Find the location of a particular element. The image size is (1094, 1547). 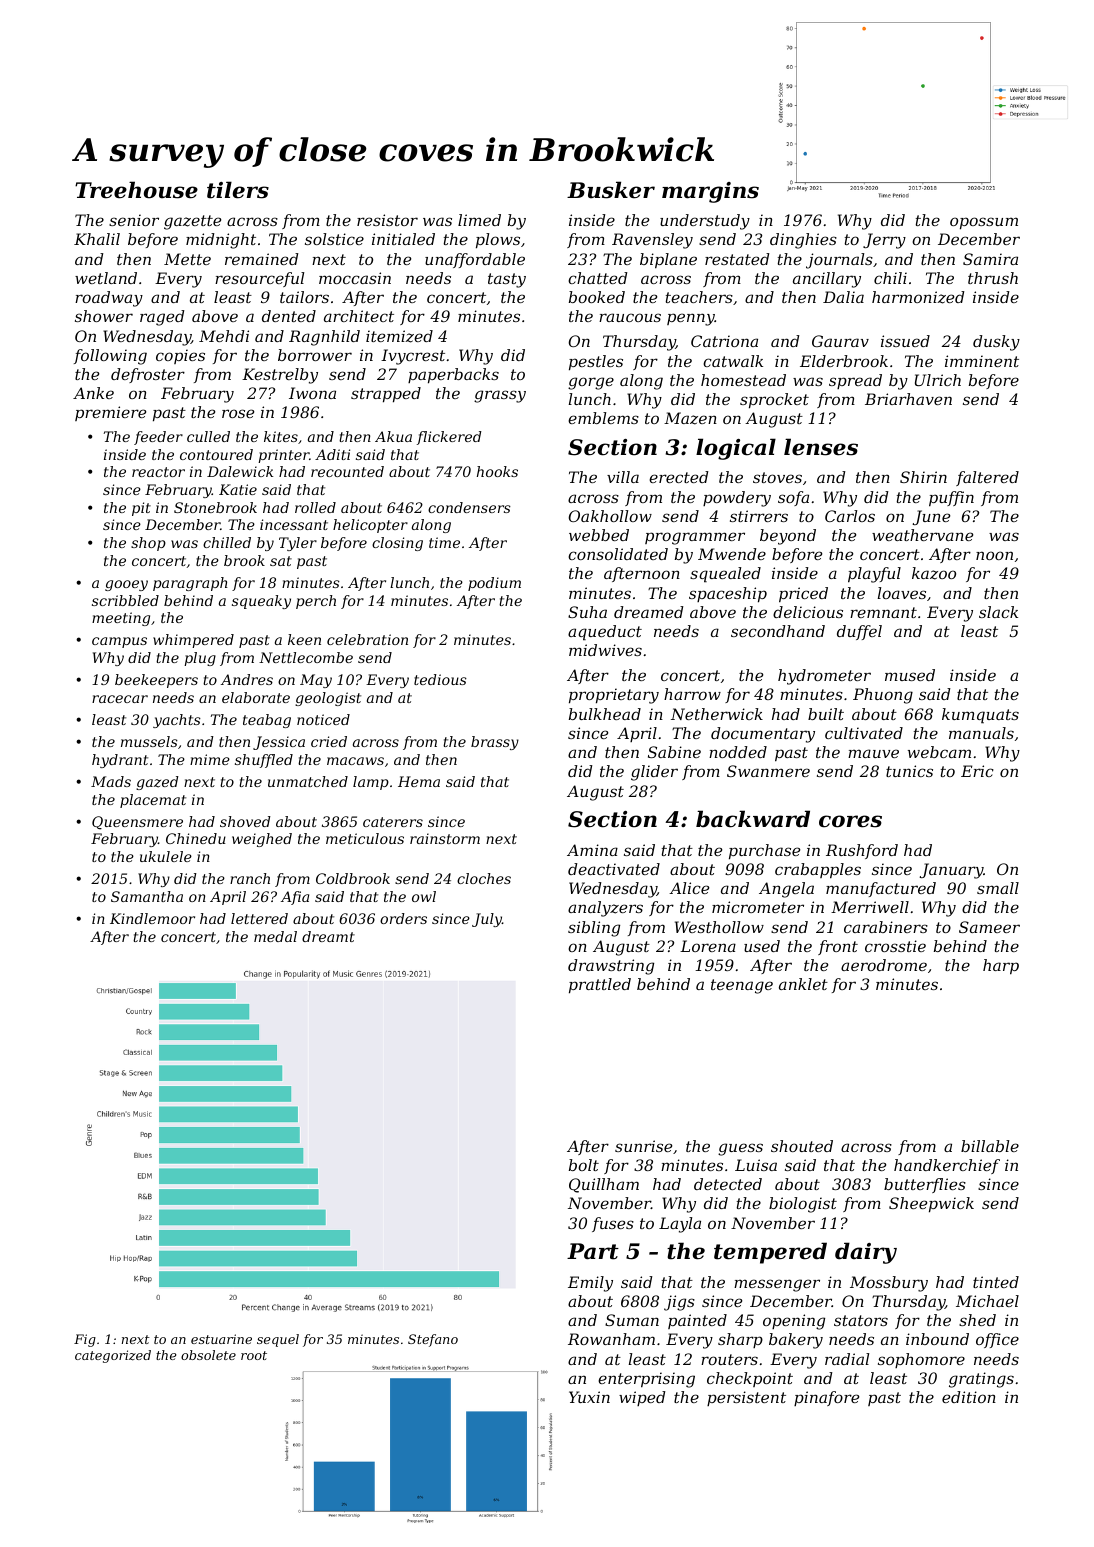

resourceful is located at coordinates (259, 279).
